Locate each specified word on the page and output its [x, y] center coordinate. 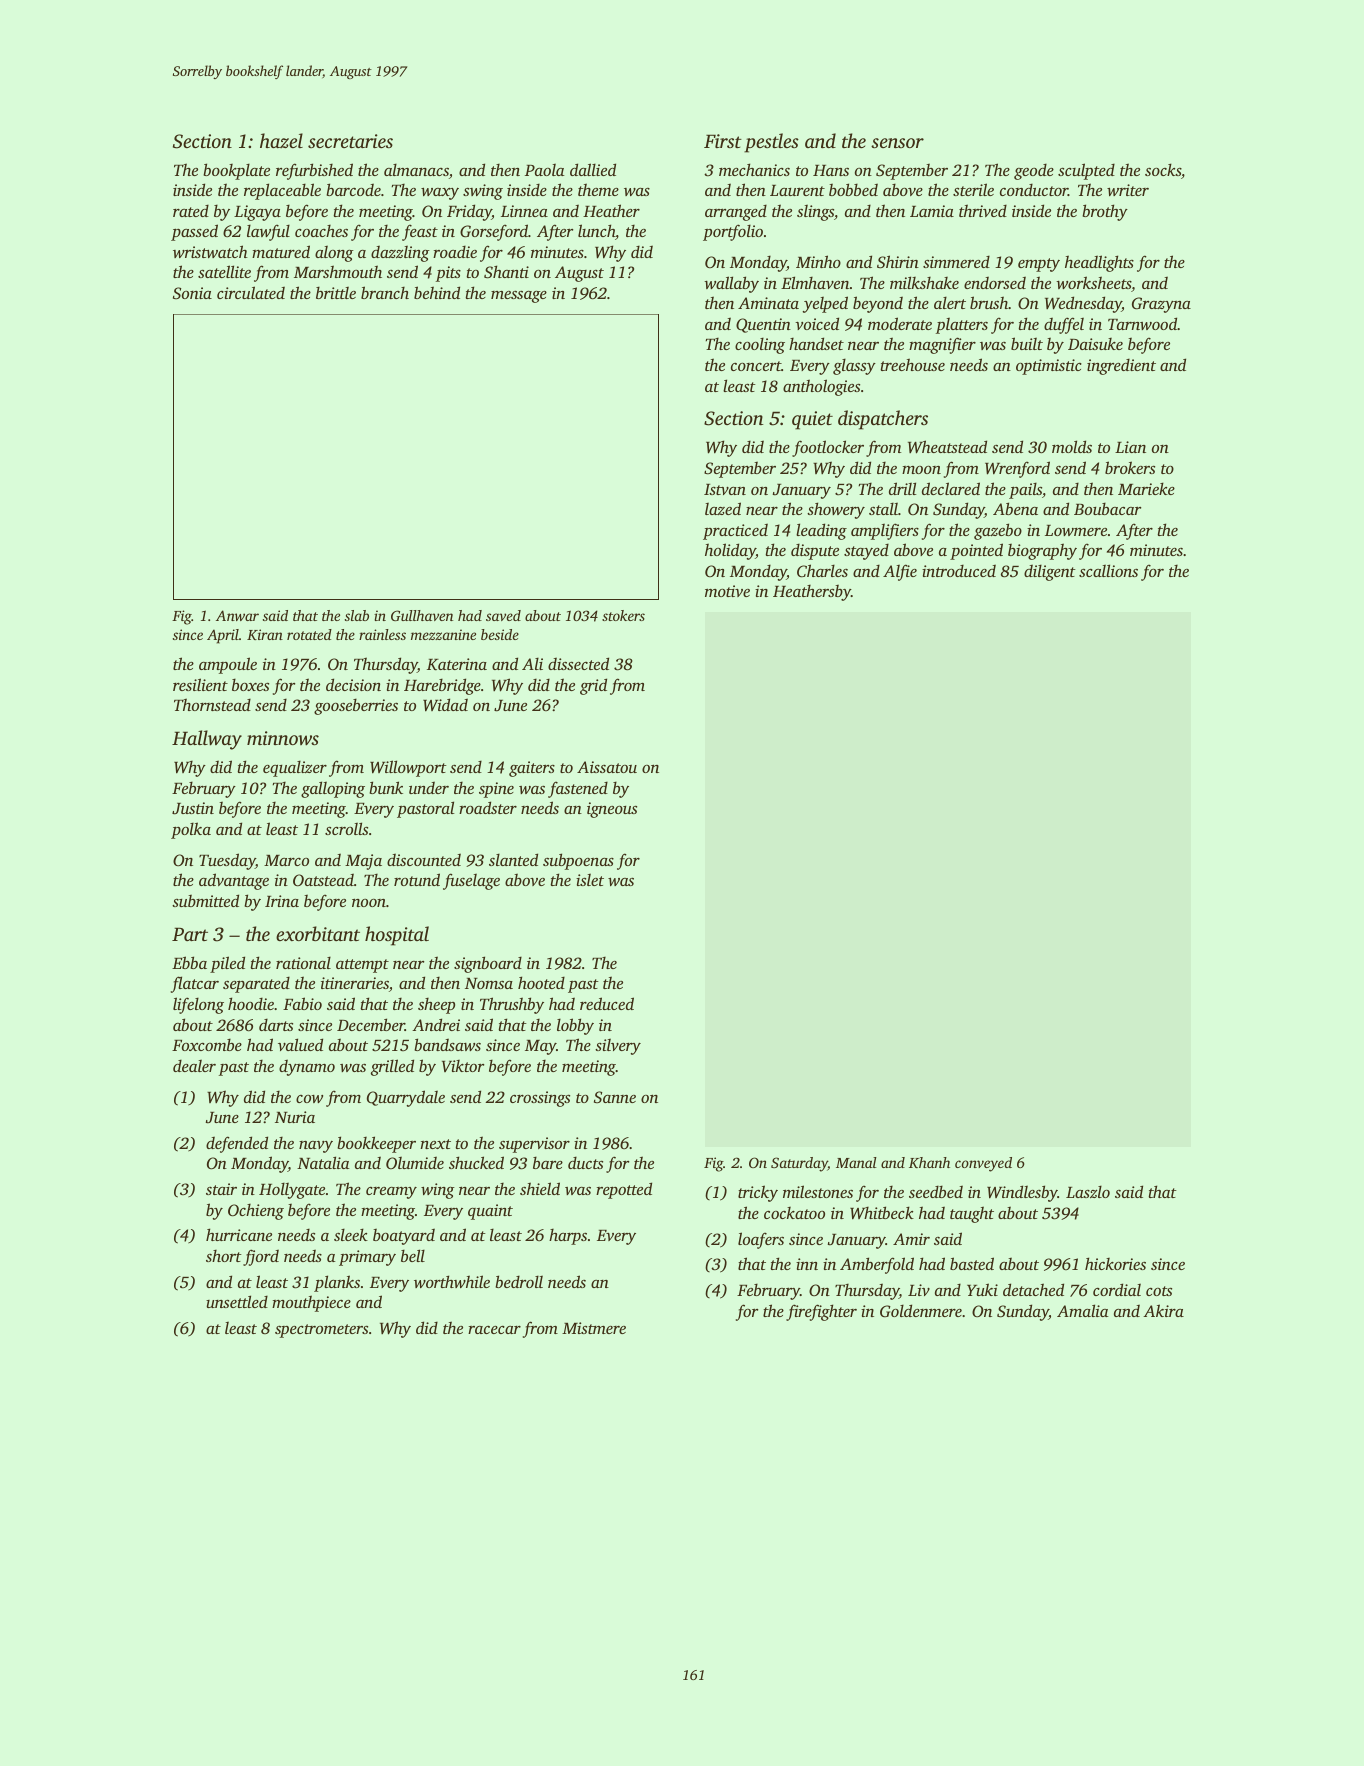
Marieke [1146, 488]
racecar [494, 1330]
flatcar [195, 984]
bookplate [236, 171]
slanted [513, 859]
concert [756, 366]
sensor [897, 143]
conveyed [983, 1164]
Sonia [192, 293]
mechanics [754, 169]
